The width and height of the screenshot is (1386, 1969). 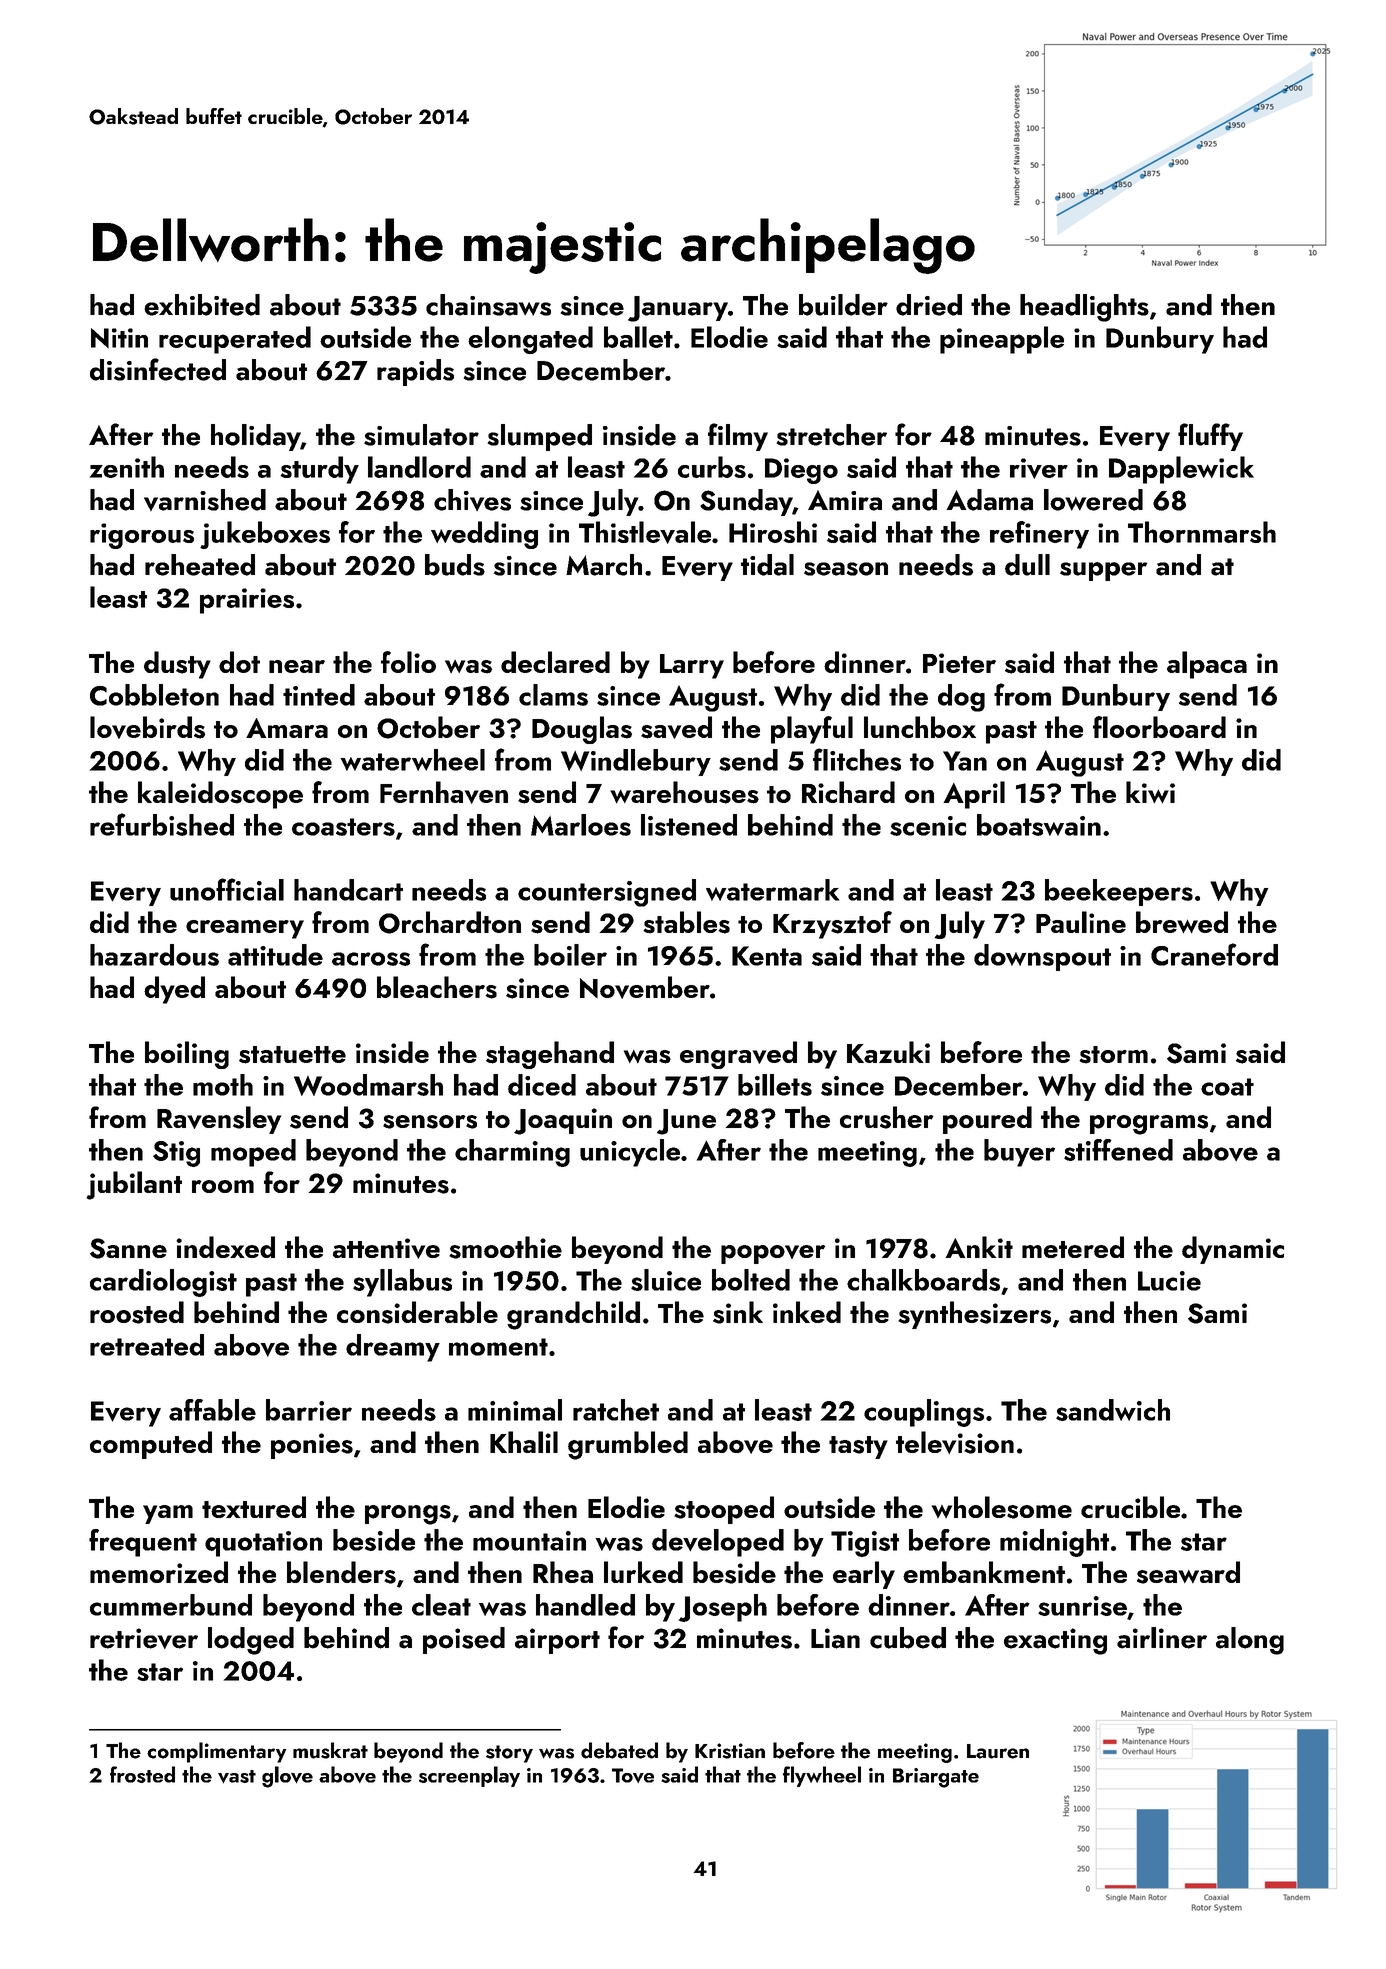 What do you see at coordinates (488, 305) in the screenshot?
I see `chainsaws` at bounding box center [488, 305].
